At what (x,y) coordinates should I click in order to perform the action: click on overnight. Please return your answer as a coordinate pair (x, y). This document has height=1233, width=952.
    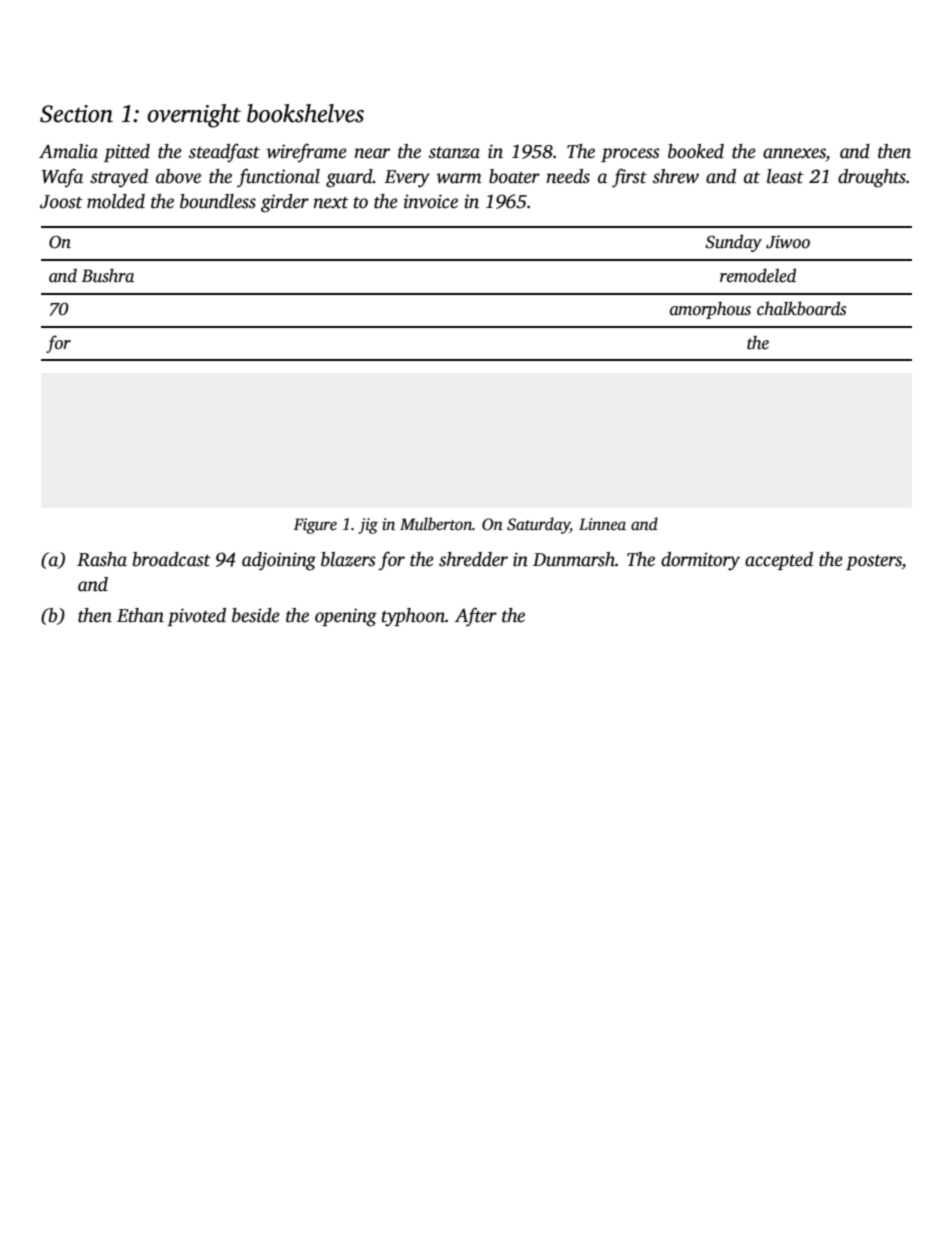
    Looking at the image, I should click on (194, 116).
